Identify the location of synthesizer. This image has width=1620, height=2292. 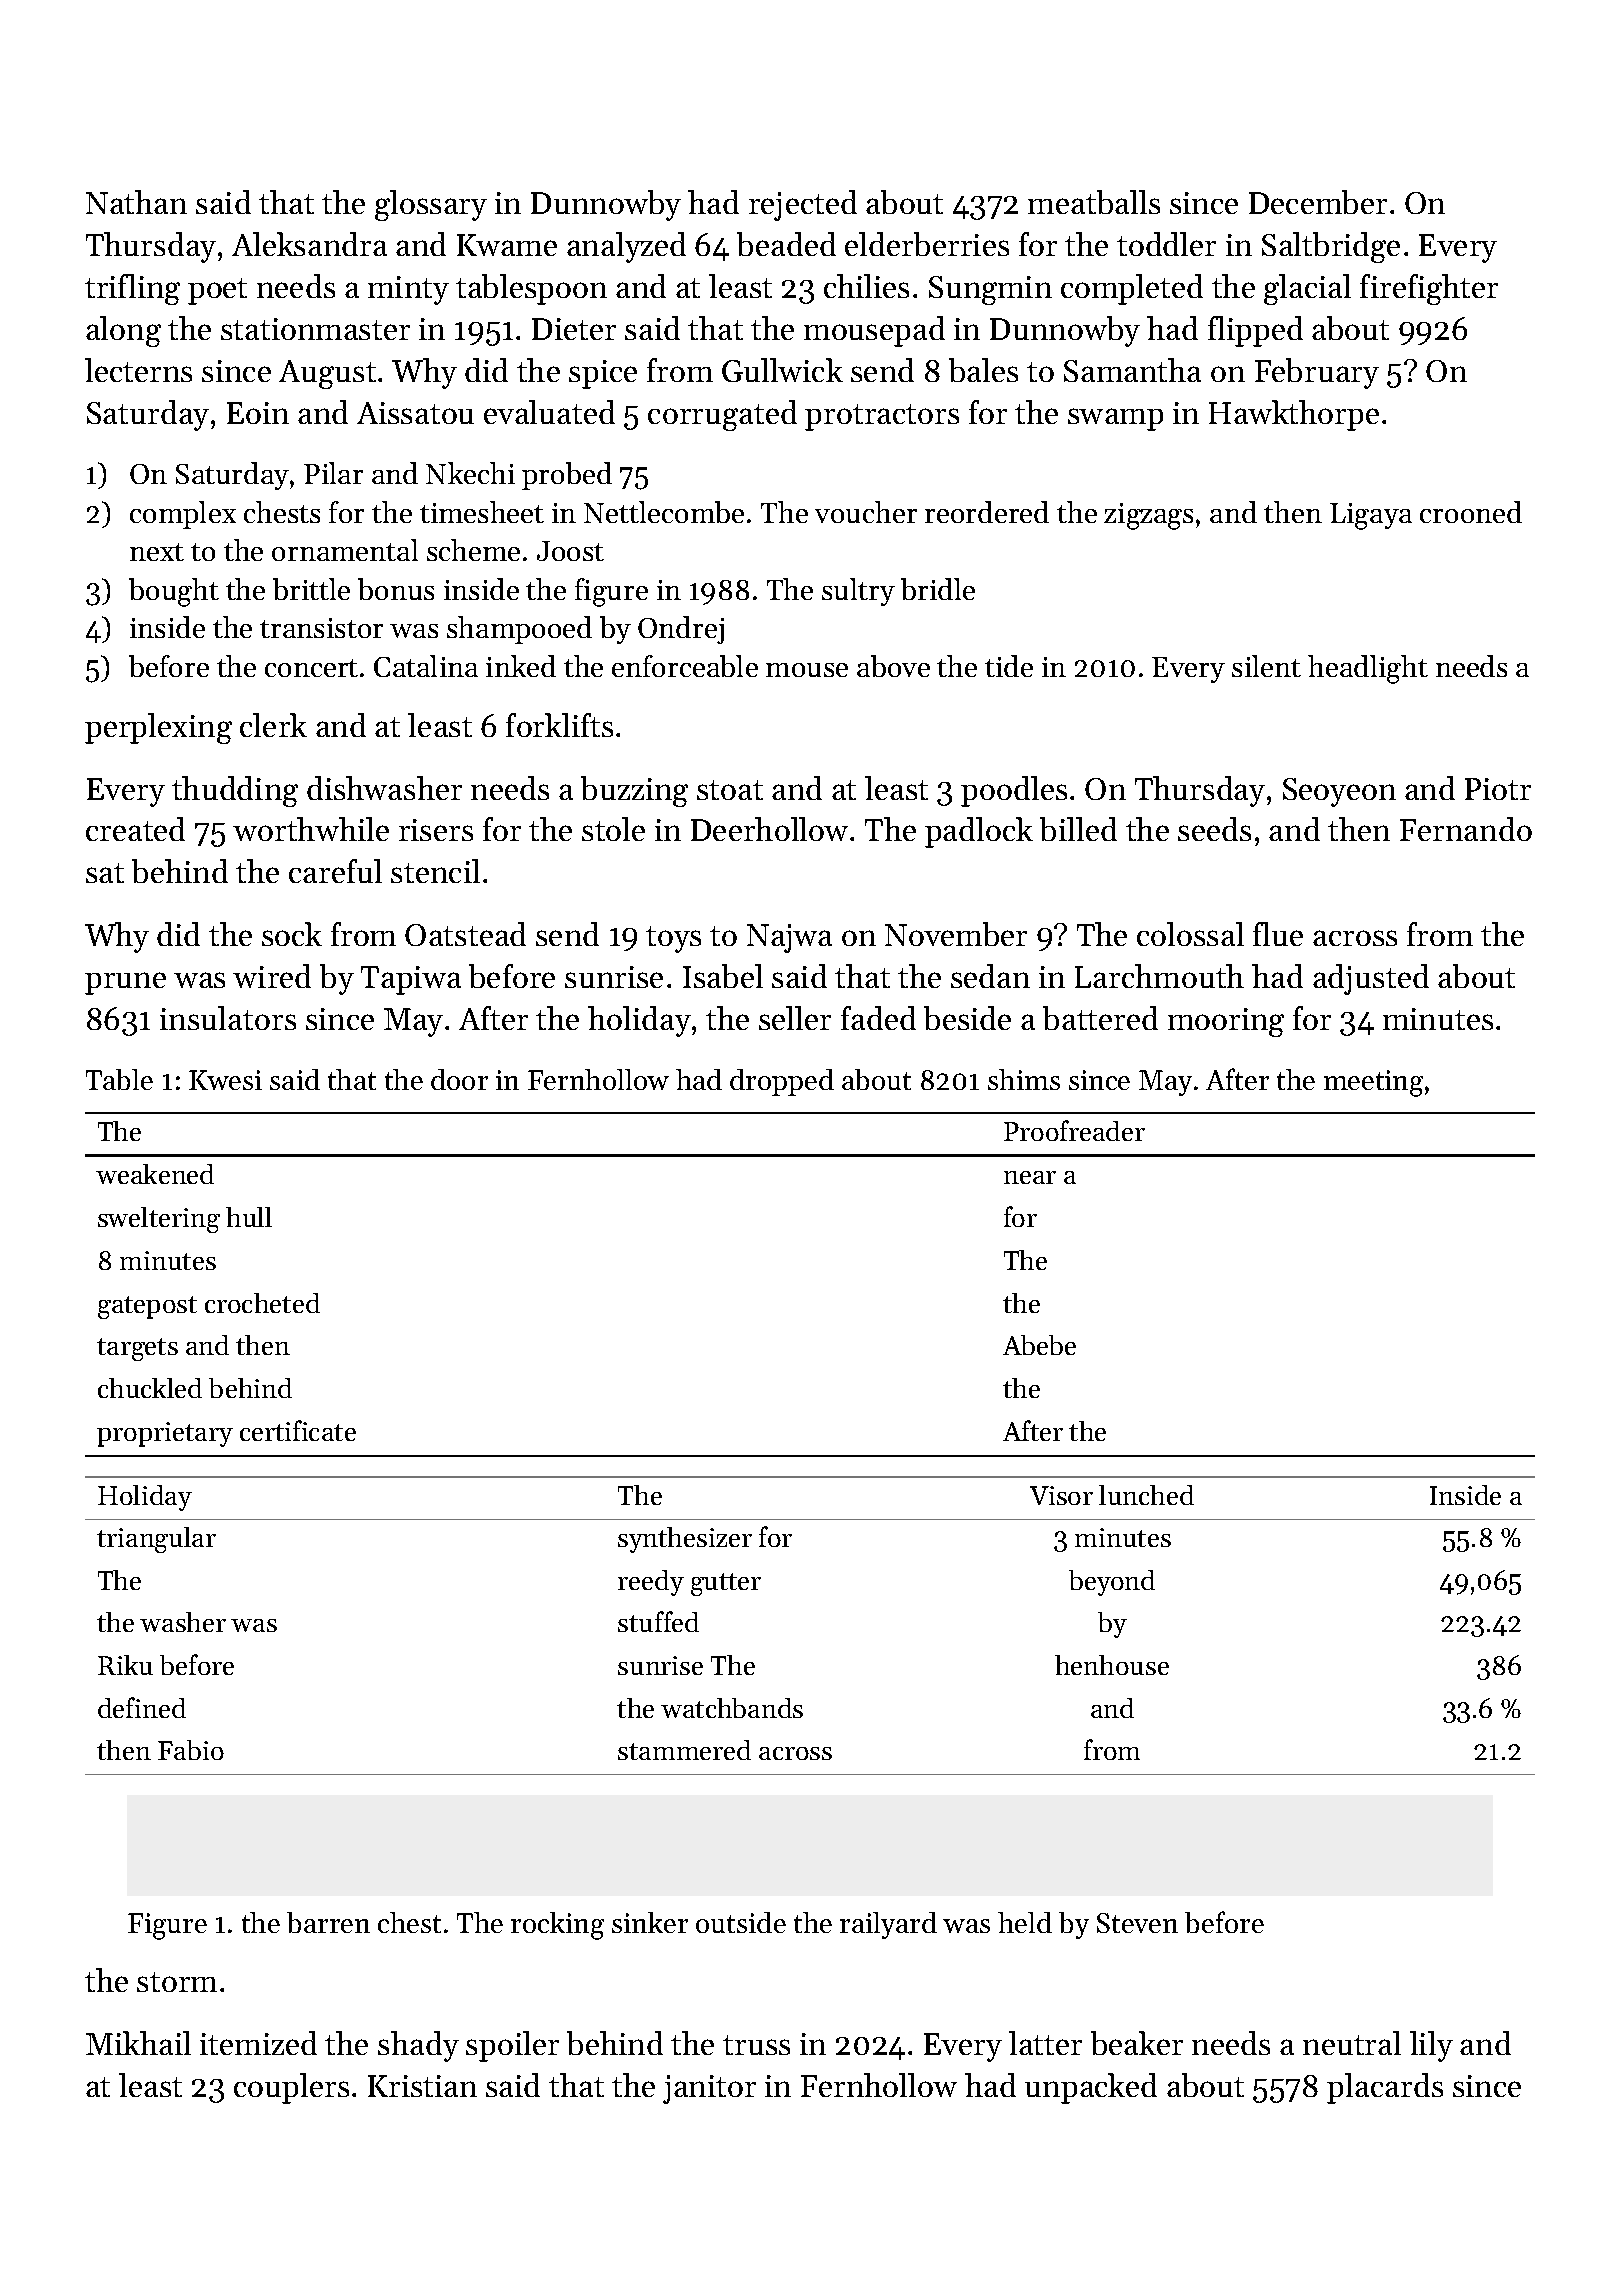
(685, 1540).
